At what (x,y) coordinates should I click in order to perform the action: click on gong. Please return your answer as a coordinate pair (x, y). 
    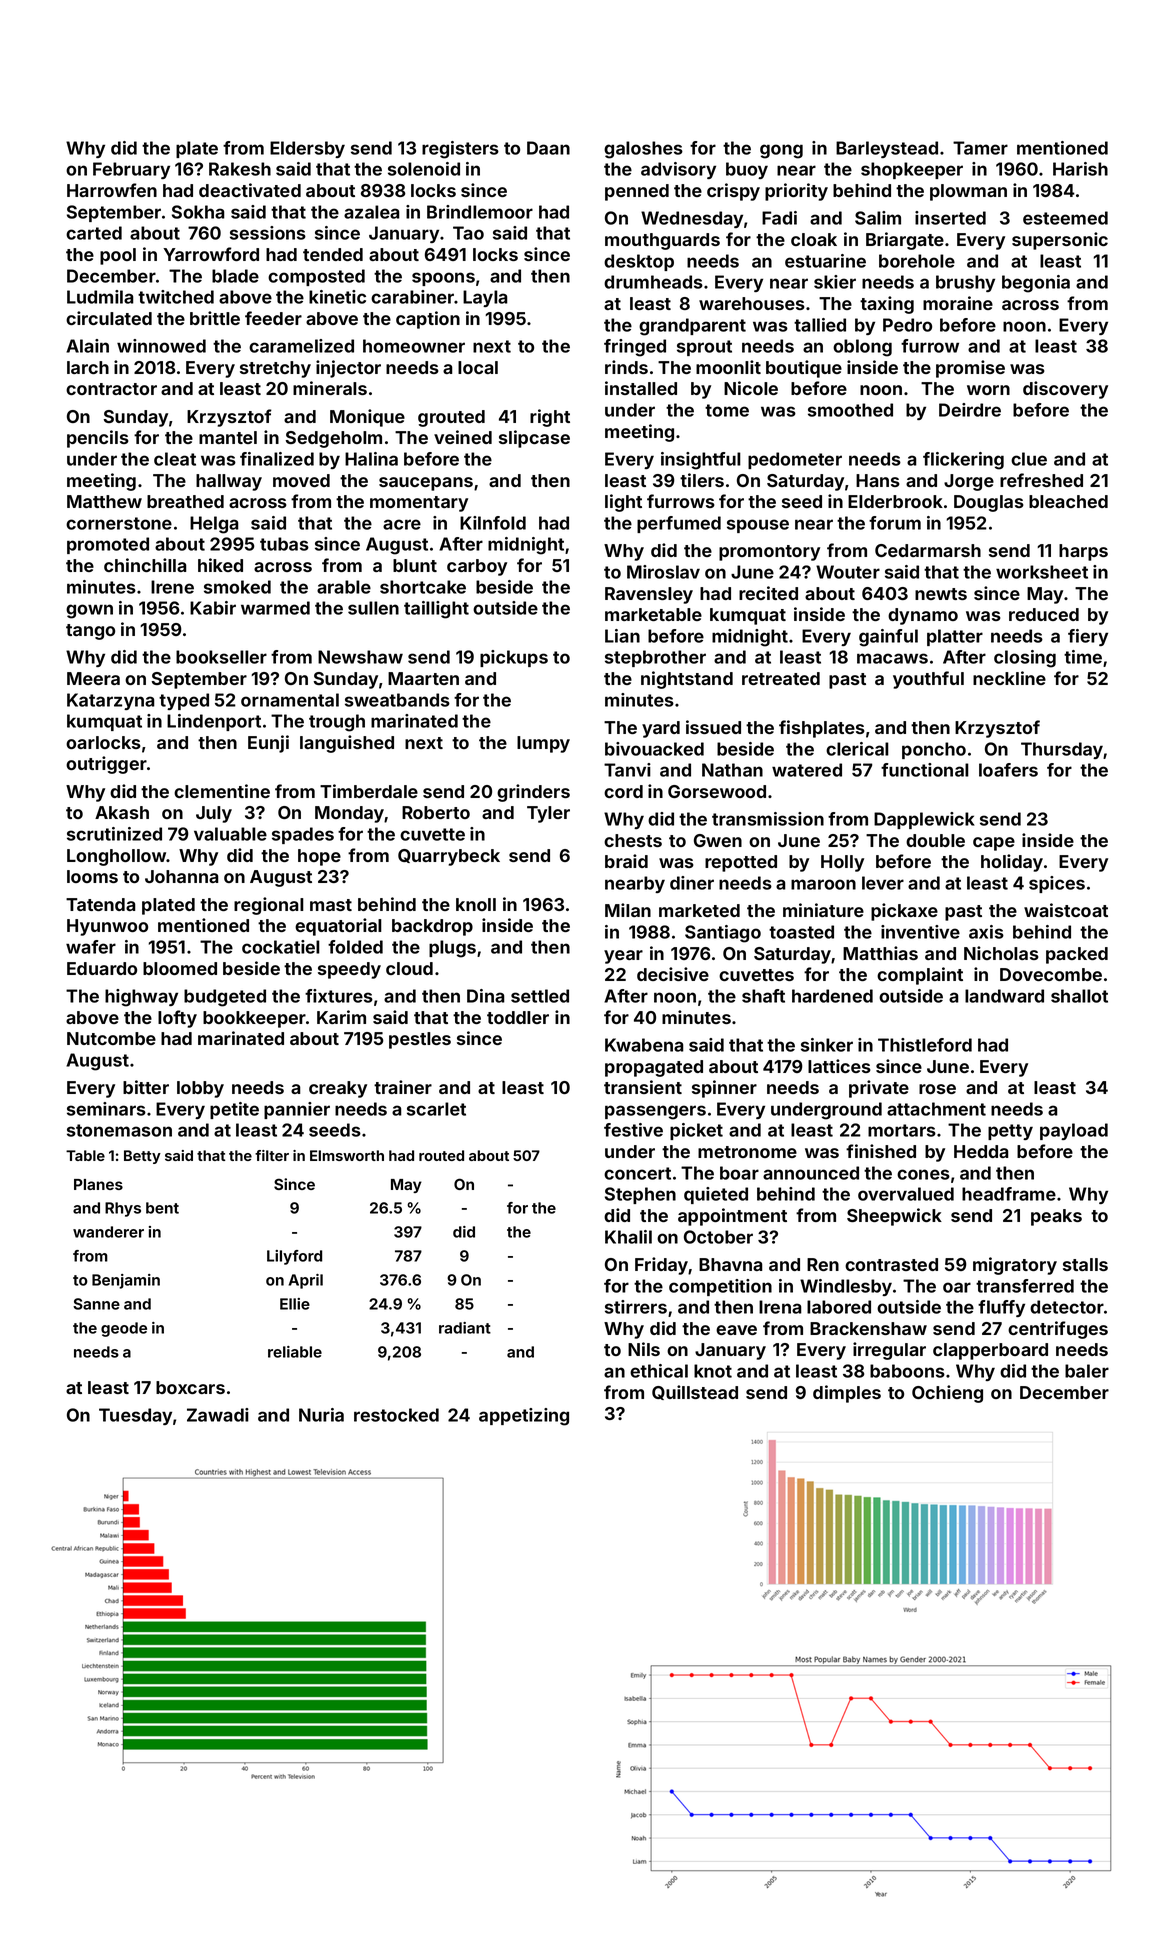
    Looking at the image, I should click on (781, 151).
